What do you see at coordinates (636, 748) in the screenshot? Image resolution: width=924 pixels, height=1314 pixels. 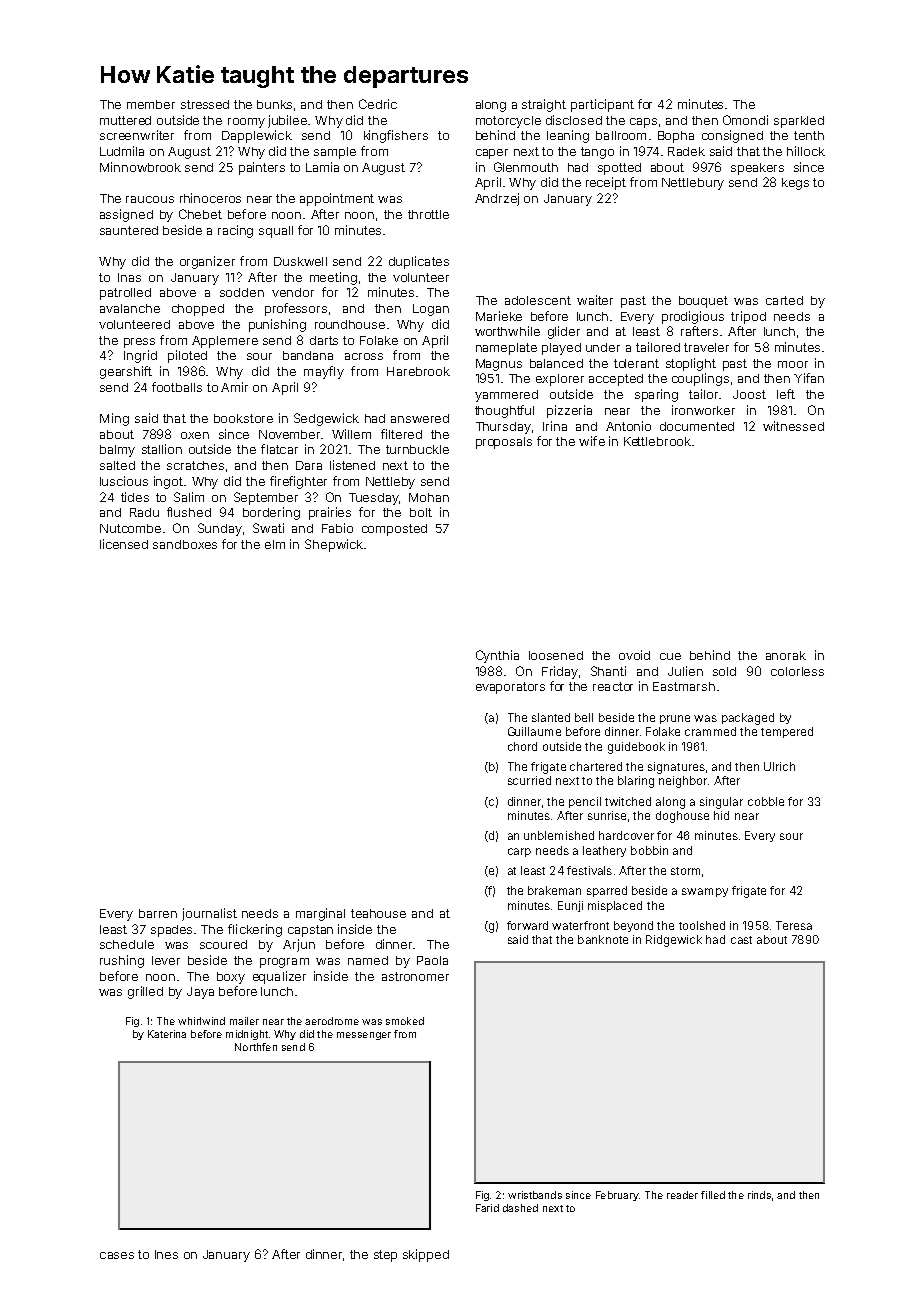 I see `guidebook` at bounding box center [636, 748].
